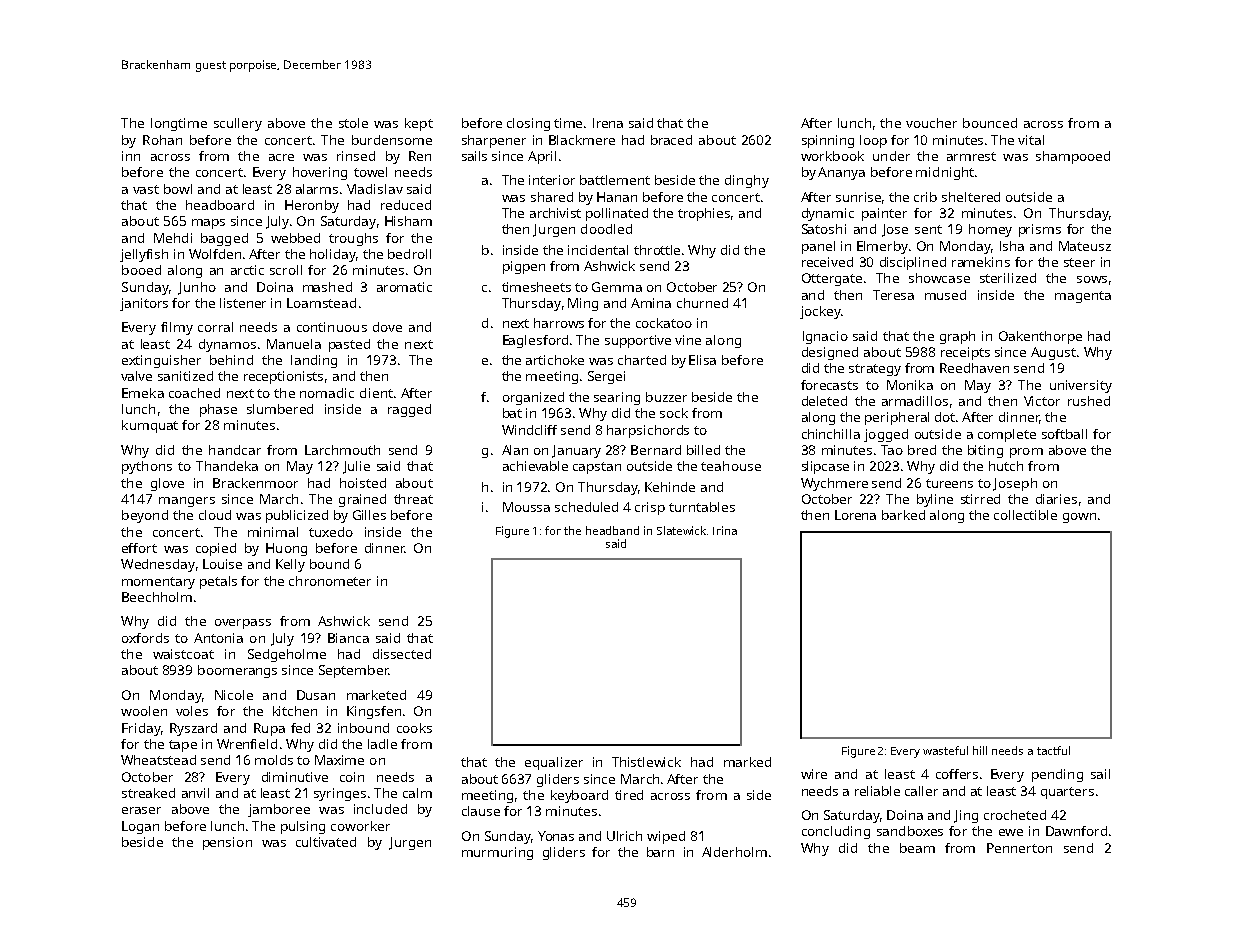 The width and height of the page is (1233, 952). Describe the element at coordinates (836, 832) in the page. I see `concluding` at that location.
